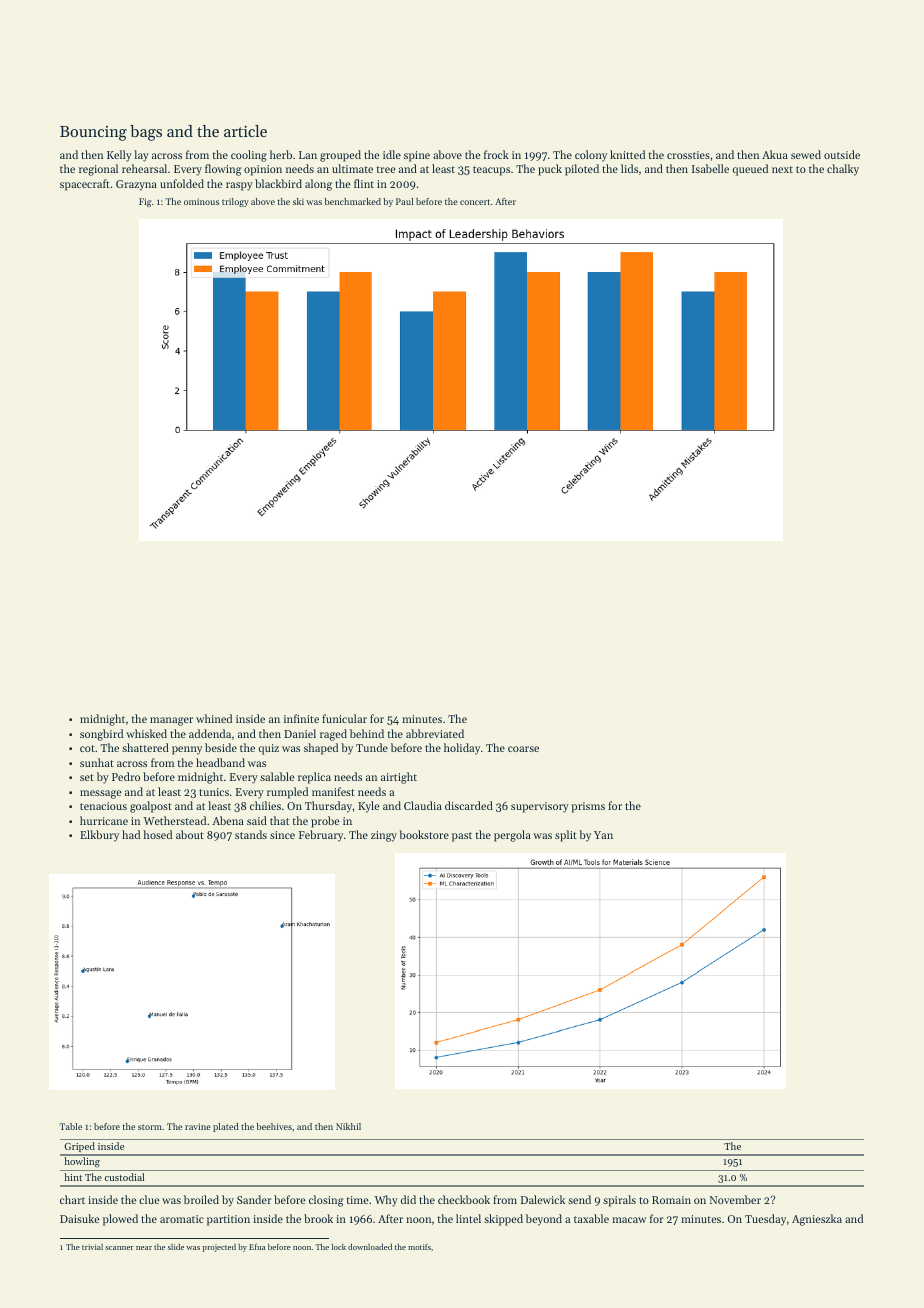  I want to click on benchmarked, so click(353, 201).
